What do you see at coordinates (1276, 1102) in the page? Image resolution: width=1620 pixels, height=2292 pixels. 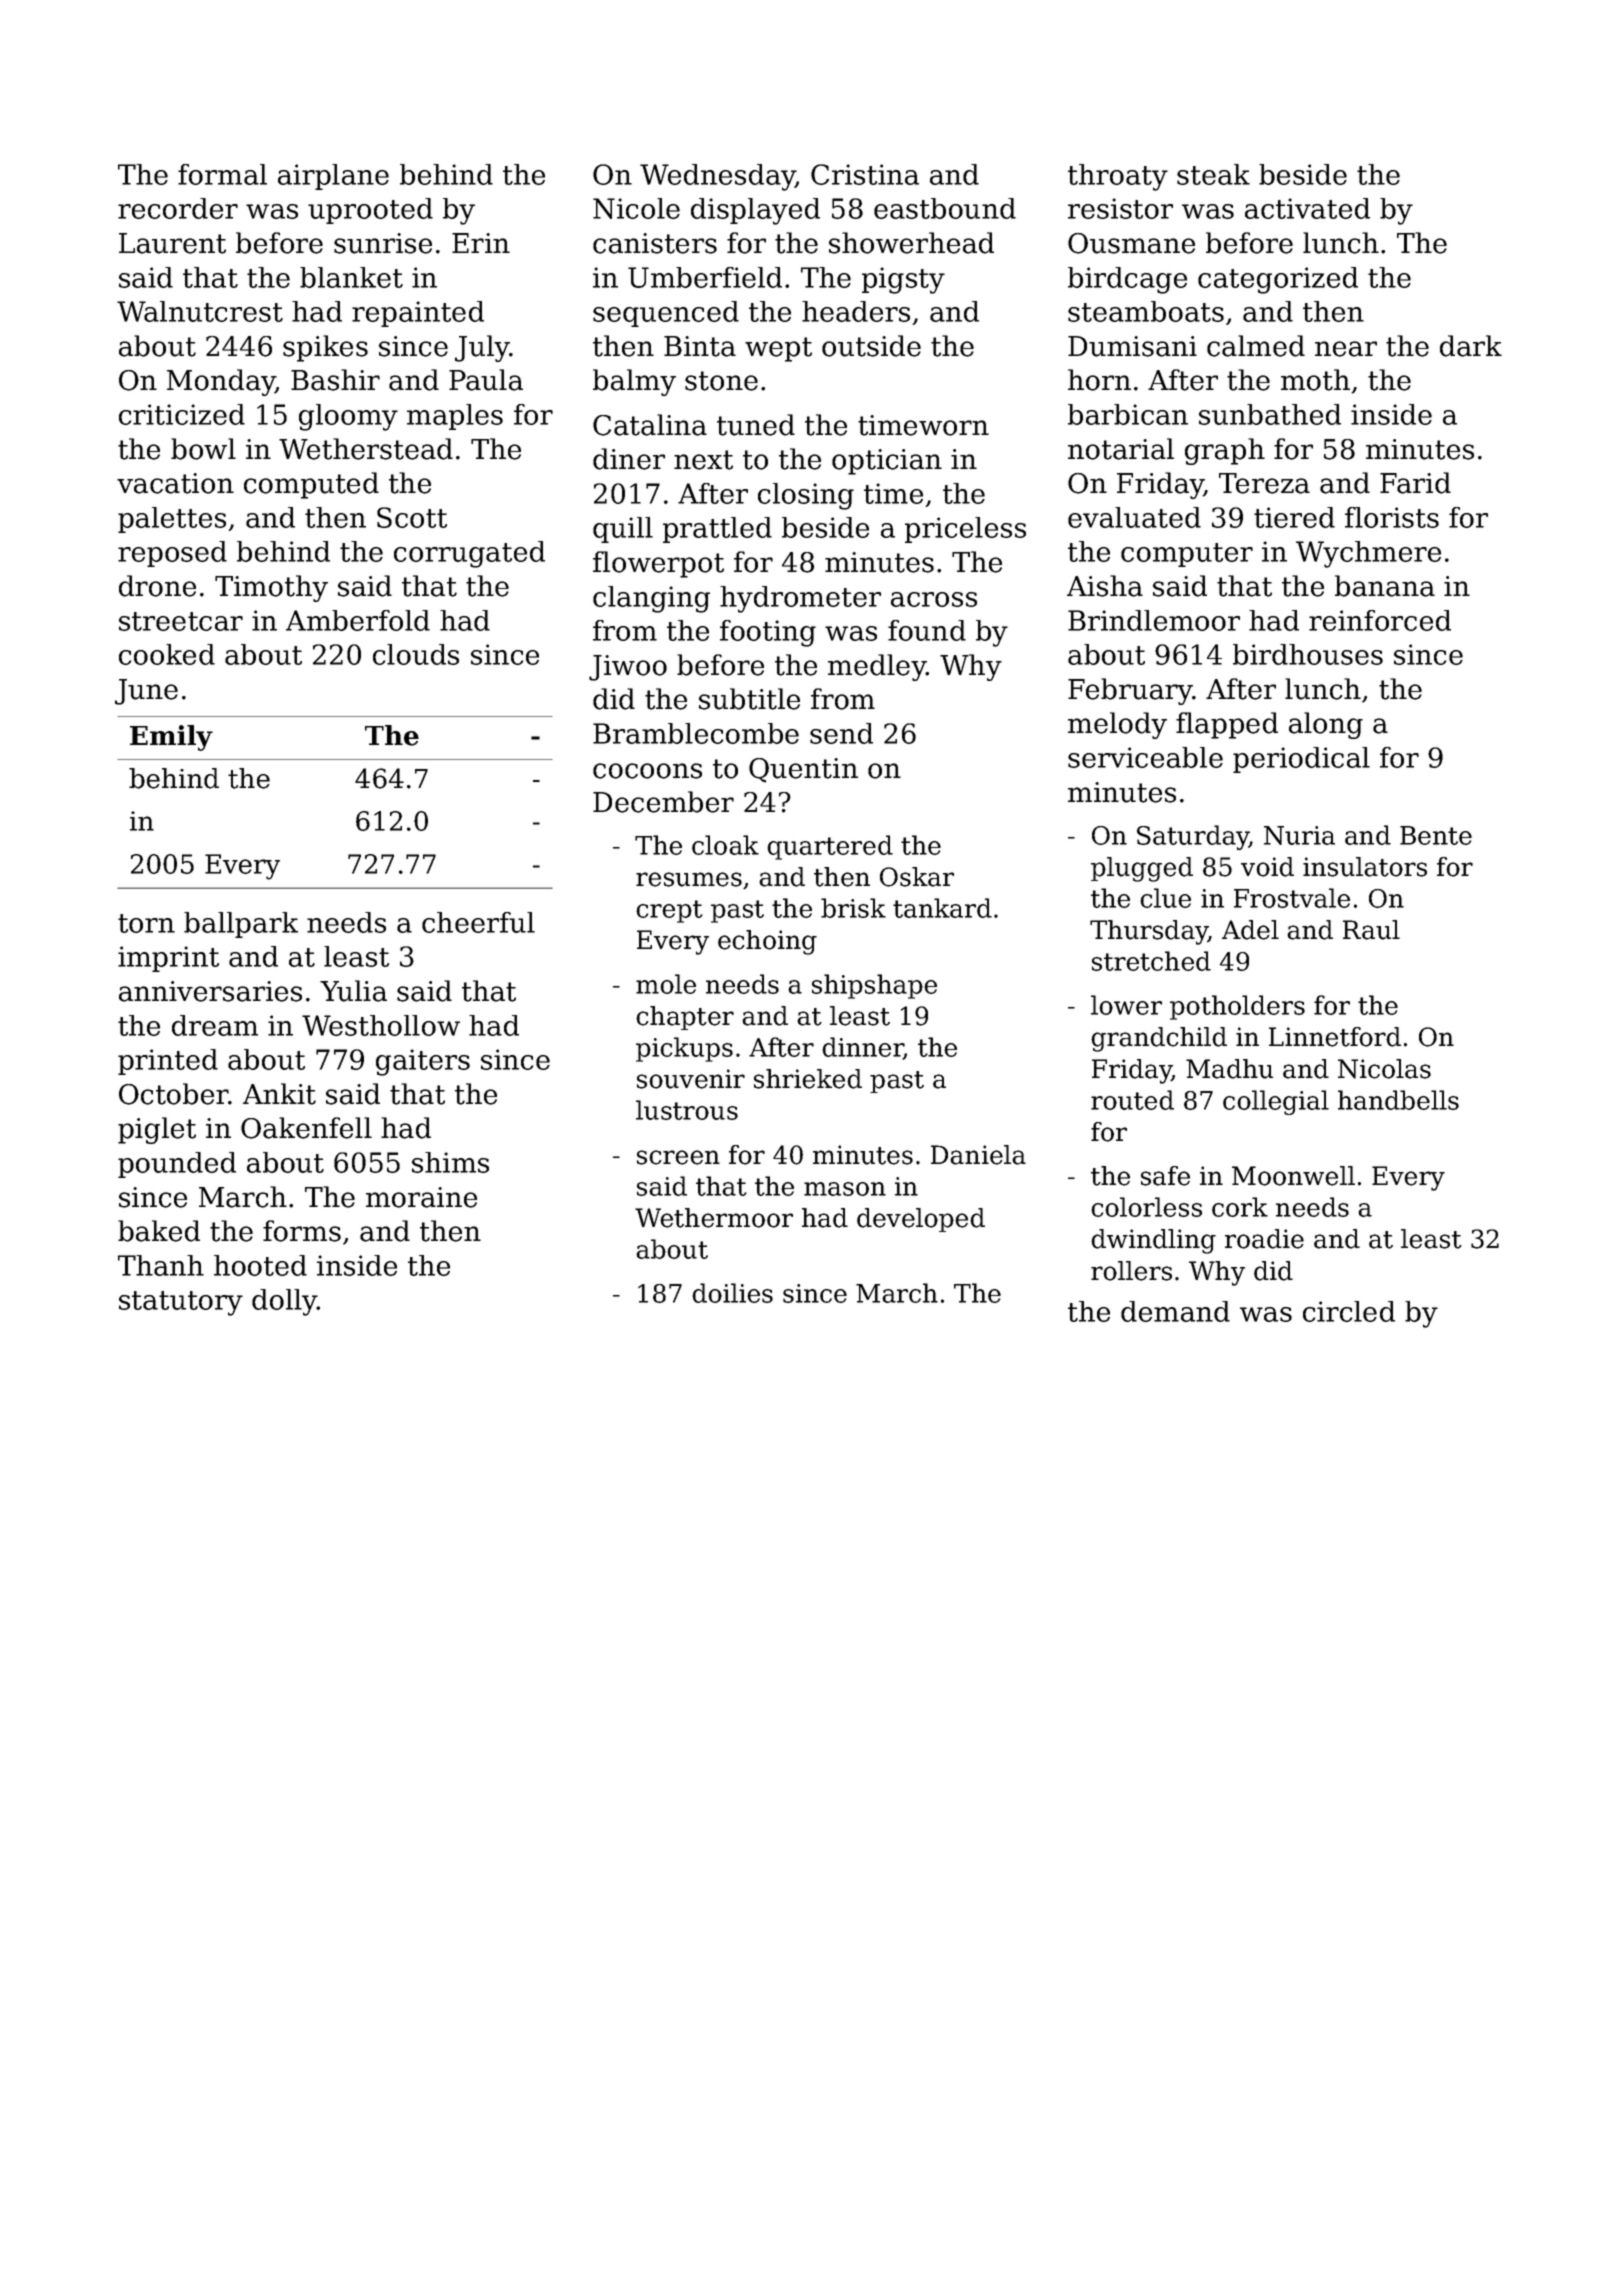 I see `collegial` at bounding box center [1276, 1102].
